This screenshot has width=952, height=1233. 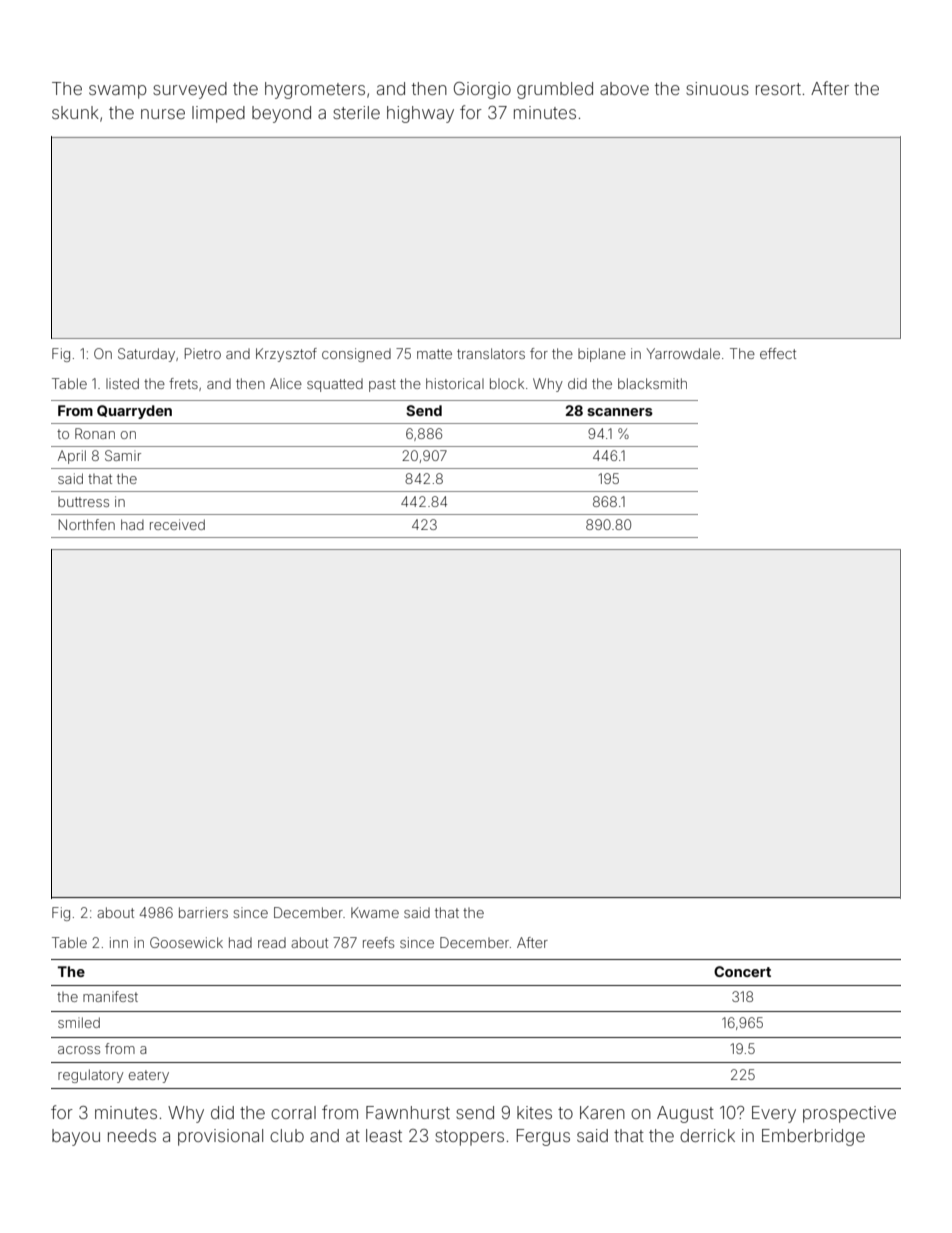 What do you see at coordinates (146, 355) in the screenshot?
I see `Saturday` at bounding box center [146, 355].
